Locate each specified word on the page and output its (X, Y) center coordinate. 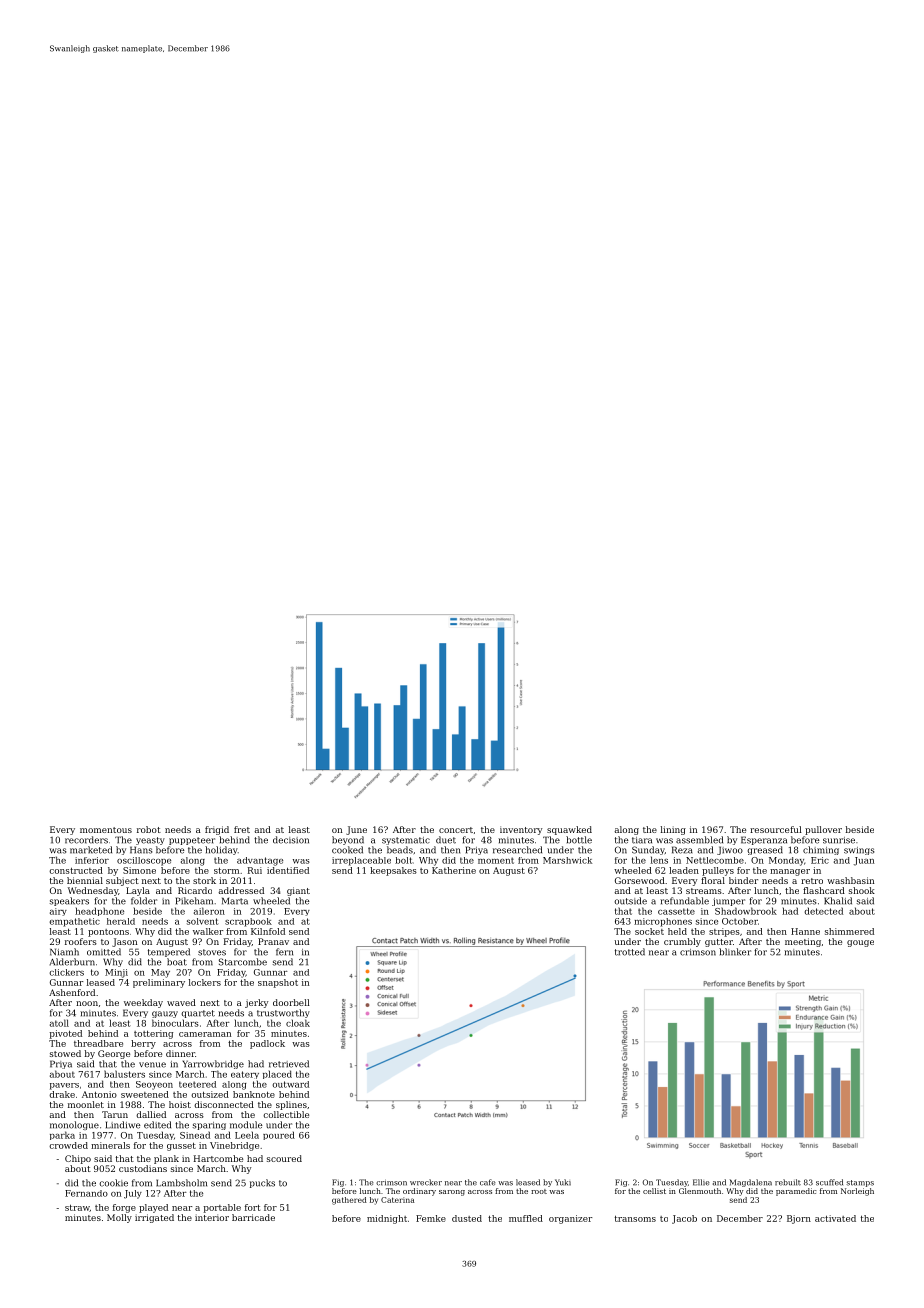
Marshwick (567, 860)
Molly (119, 1218)
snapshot (278, 983)
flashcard (824, 890)
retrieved (289, 1064)
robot (149, 829)
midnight (387, 1219)
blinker (735, 952)
